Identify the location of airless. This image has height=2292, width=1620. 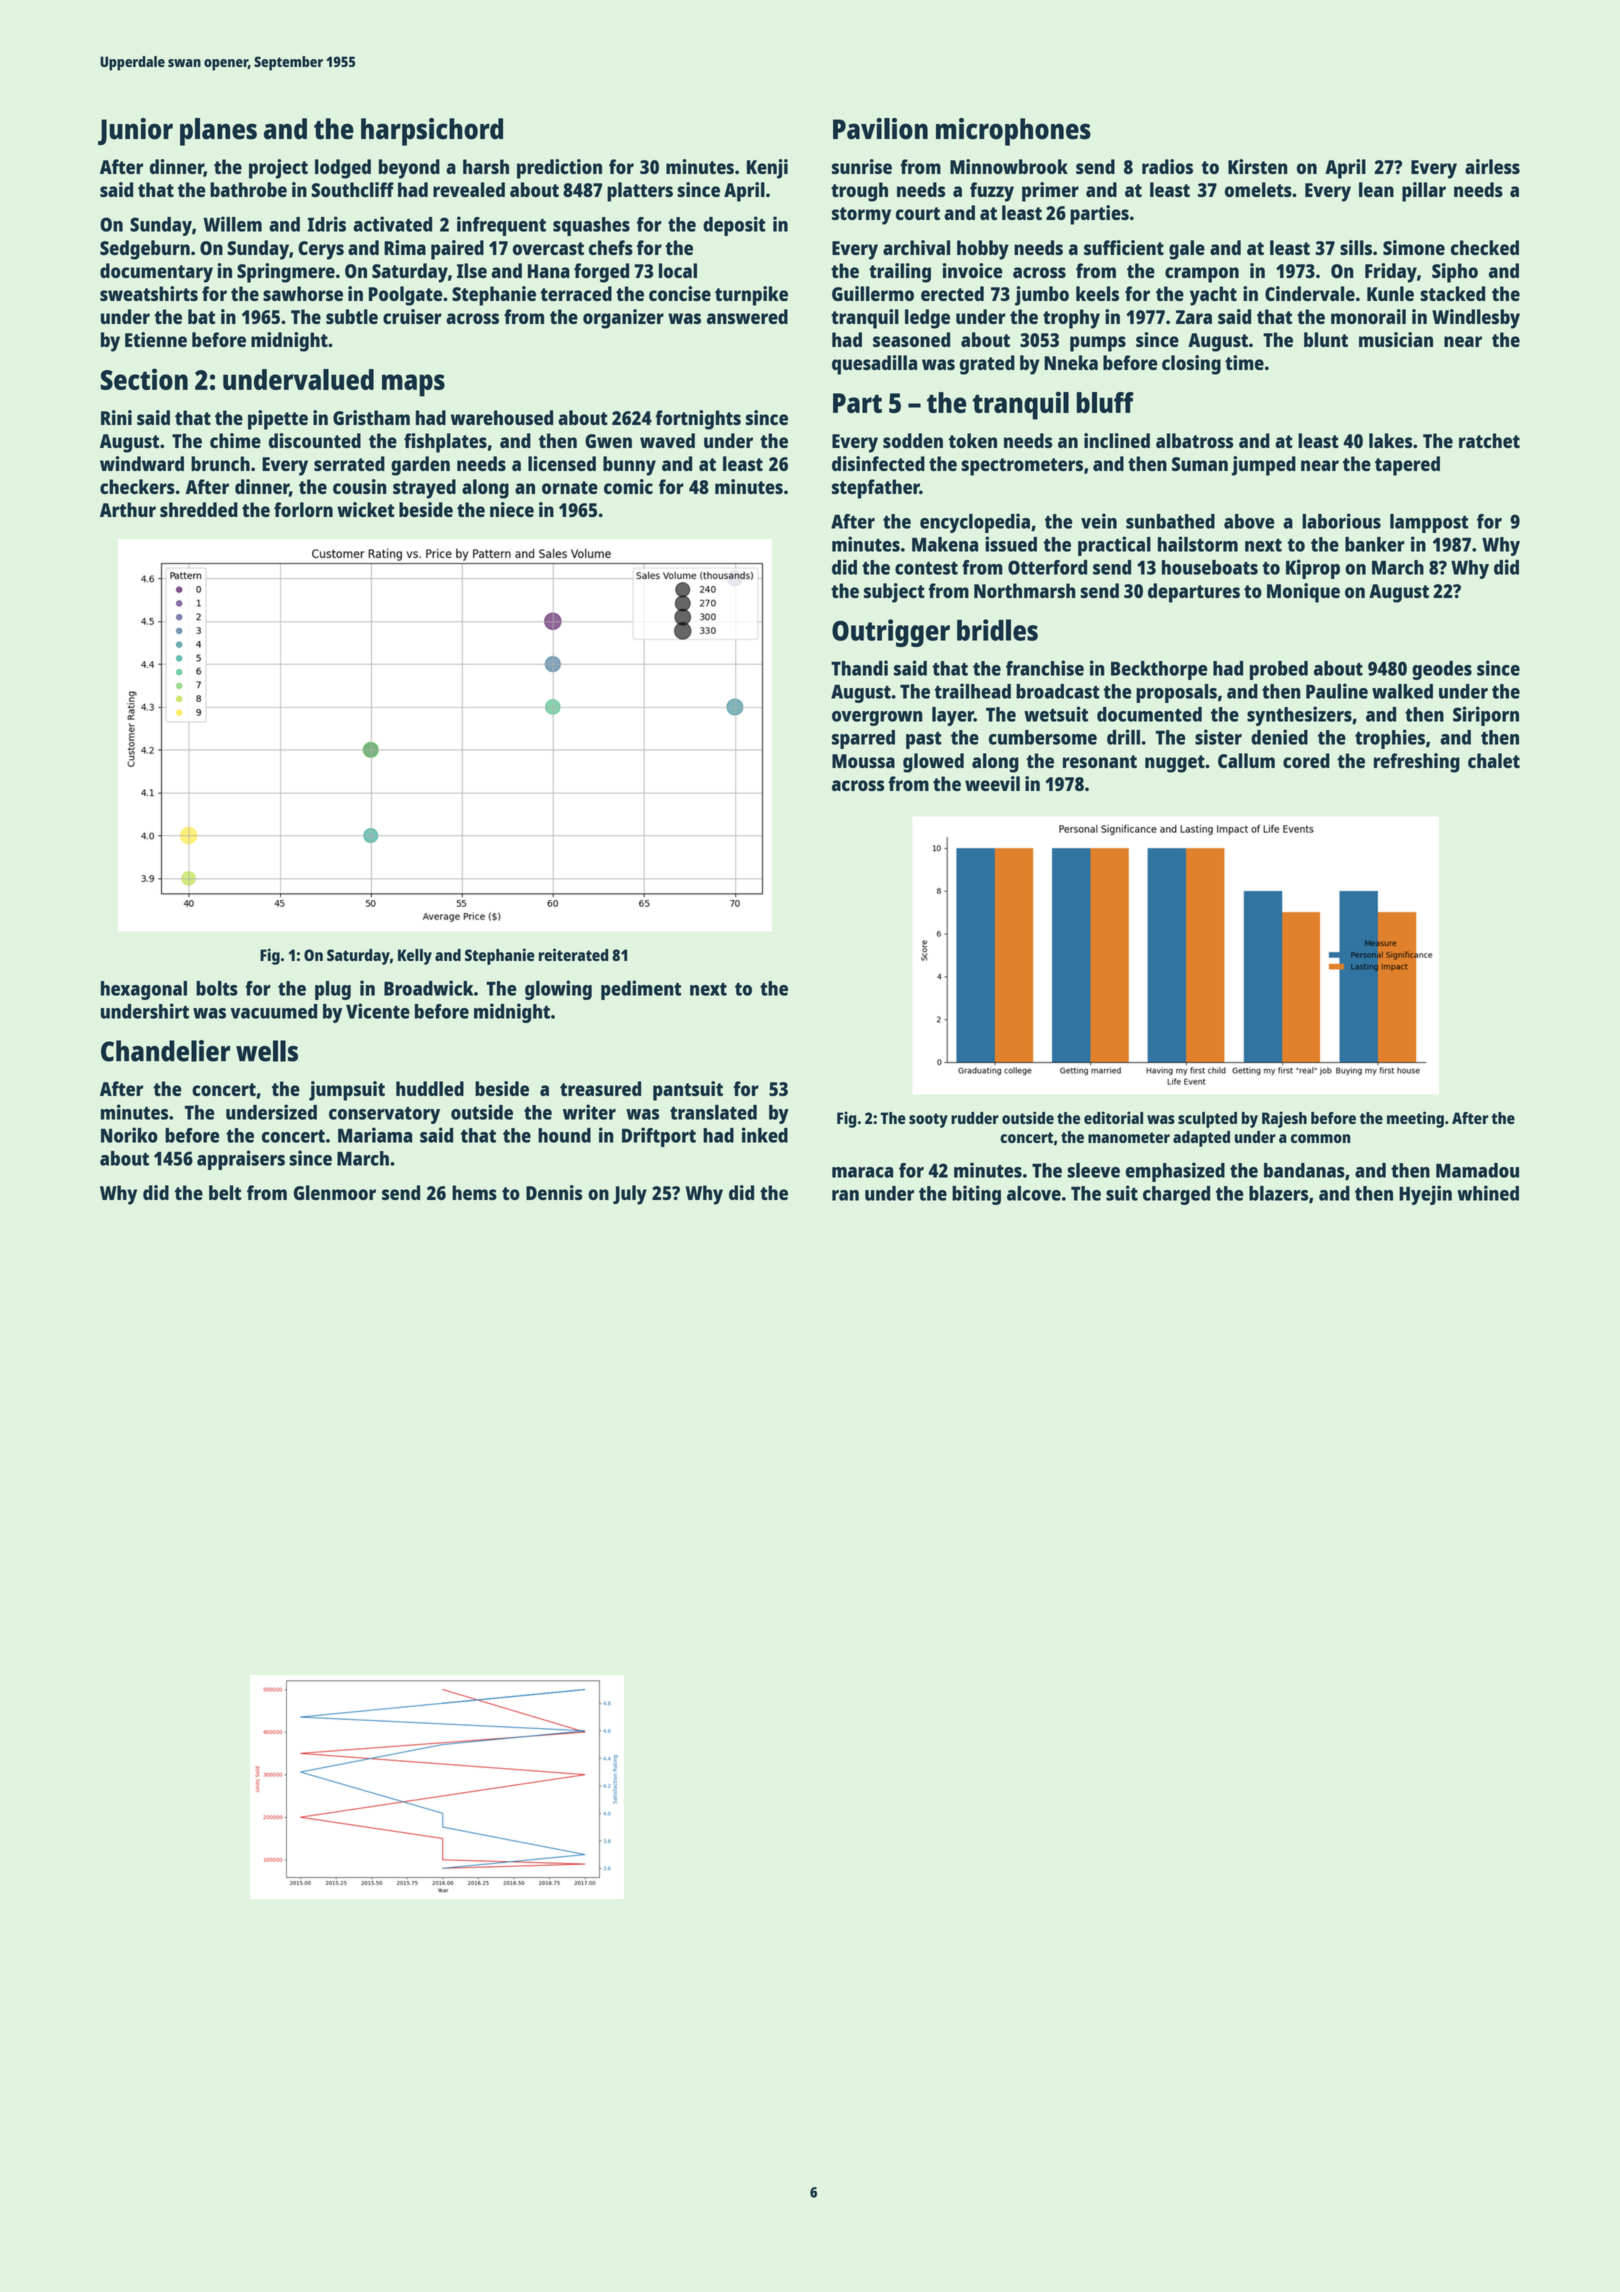
(1492, 166).
